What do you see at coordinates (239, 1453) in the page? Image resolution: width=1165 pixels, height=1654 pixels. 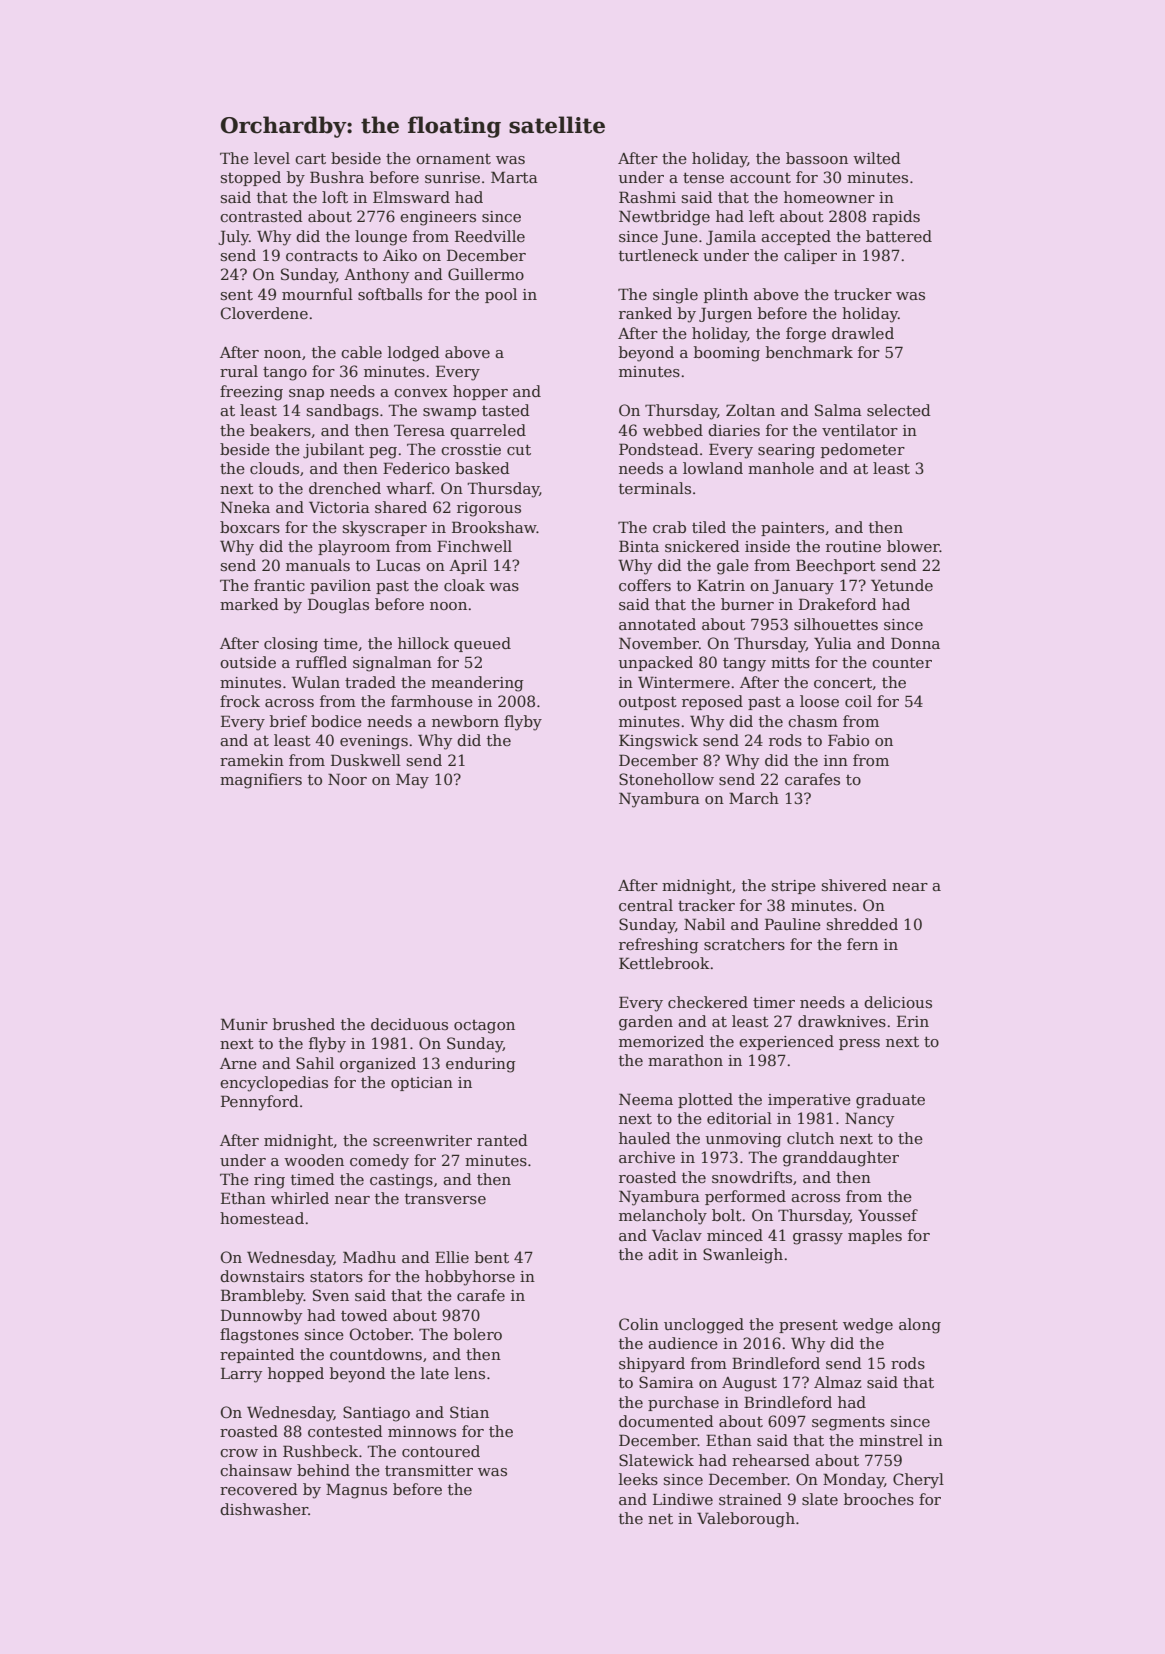 I see `crow` at bounding box center [239, 1453].
